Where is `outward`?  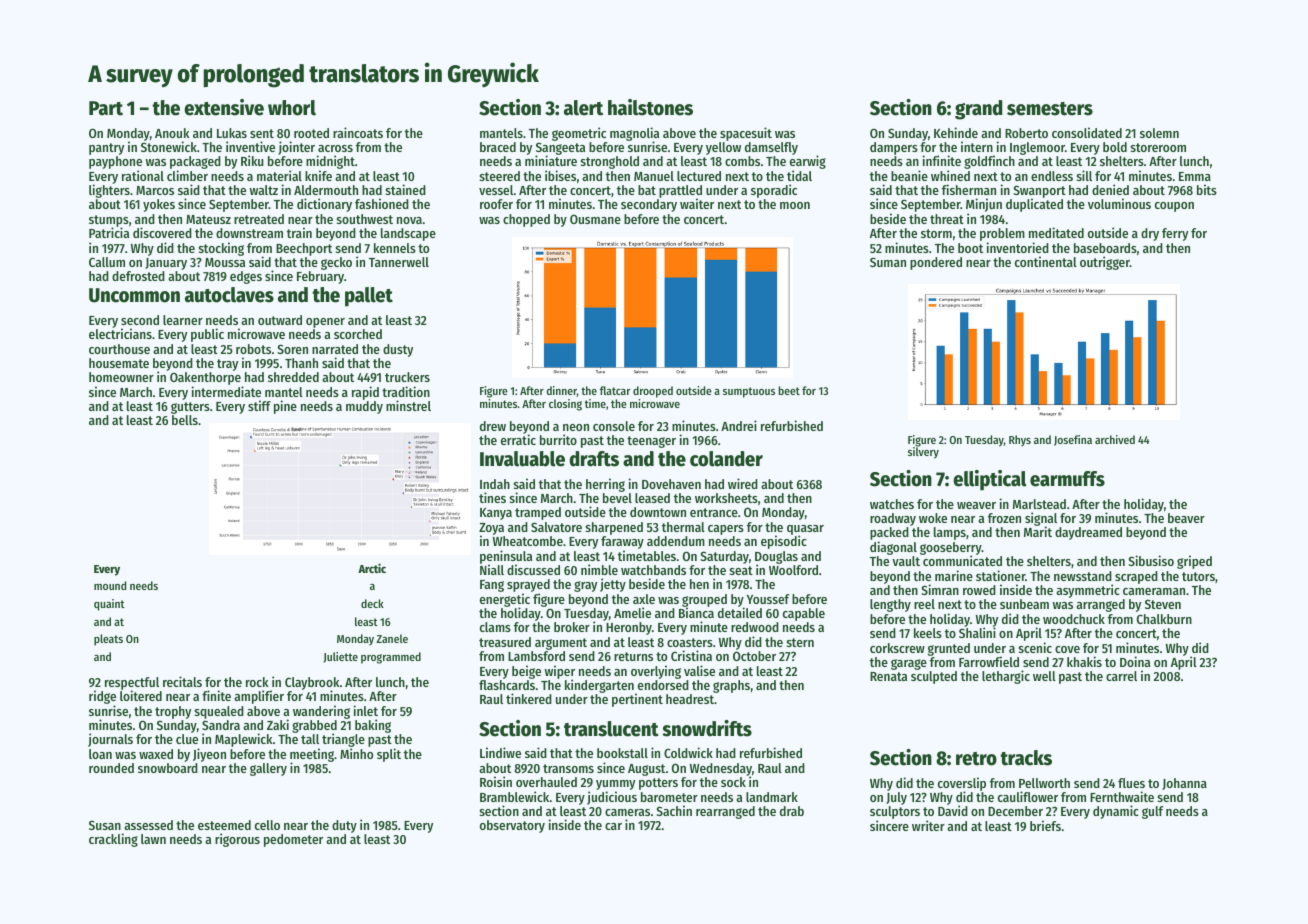
outward is located at coordinates (280, 320).
